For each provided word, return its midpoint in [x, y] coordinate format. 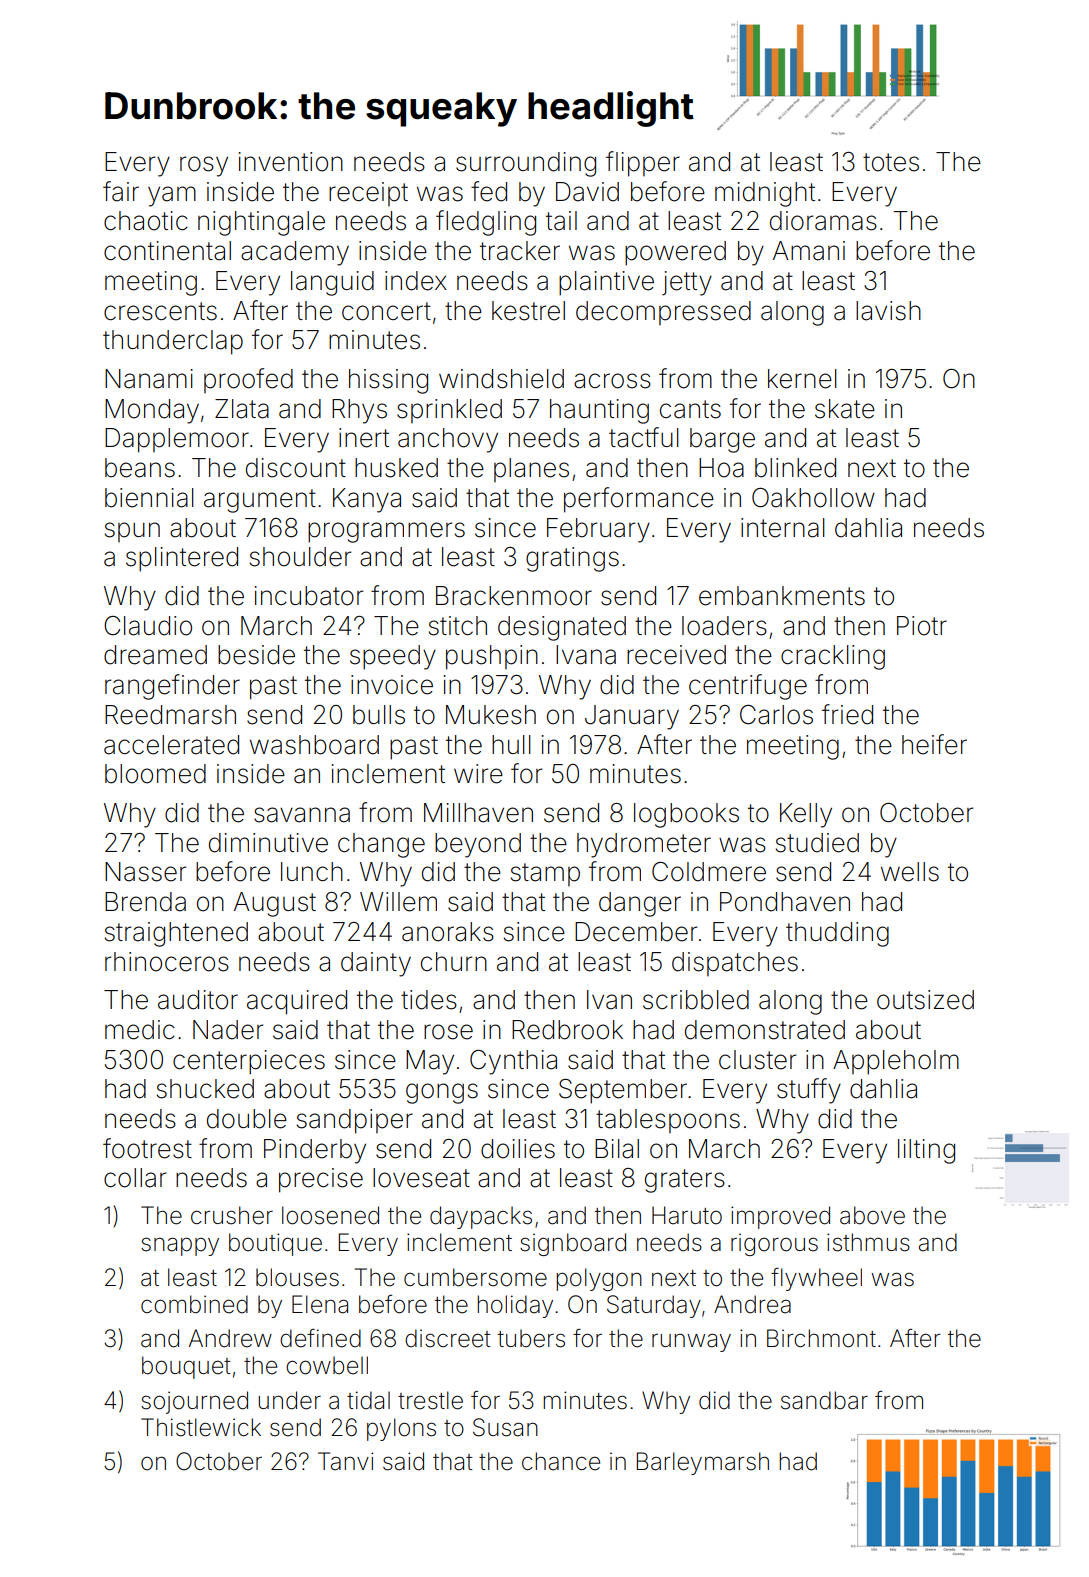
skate [845, 409]
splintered [182, 559]
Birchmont [821, 1338]
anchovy [448, 440]
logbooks [686, 815]
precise [321, 1180]
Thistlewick [201, 1427]
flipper [643, 164]
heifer [934, 744]
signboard [573, 1244]
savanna [302, 815]
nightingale [261, 223]
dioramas [823, 221]
